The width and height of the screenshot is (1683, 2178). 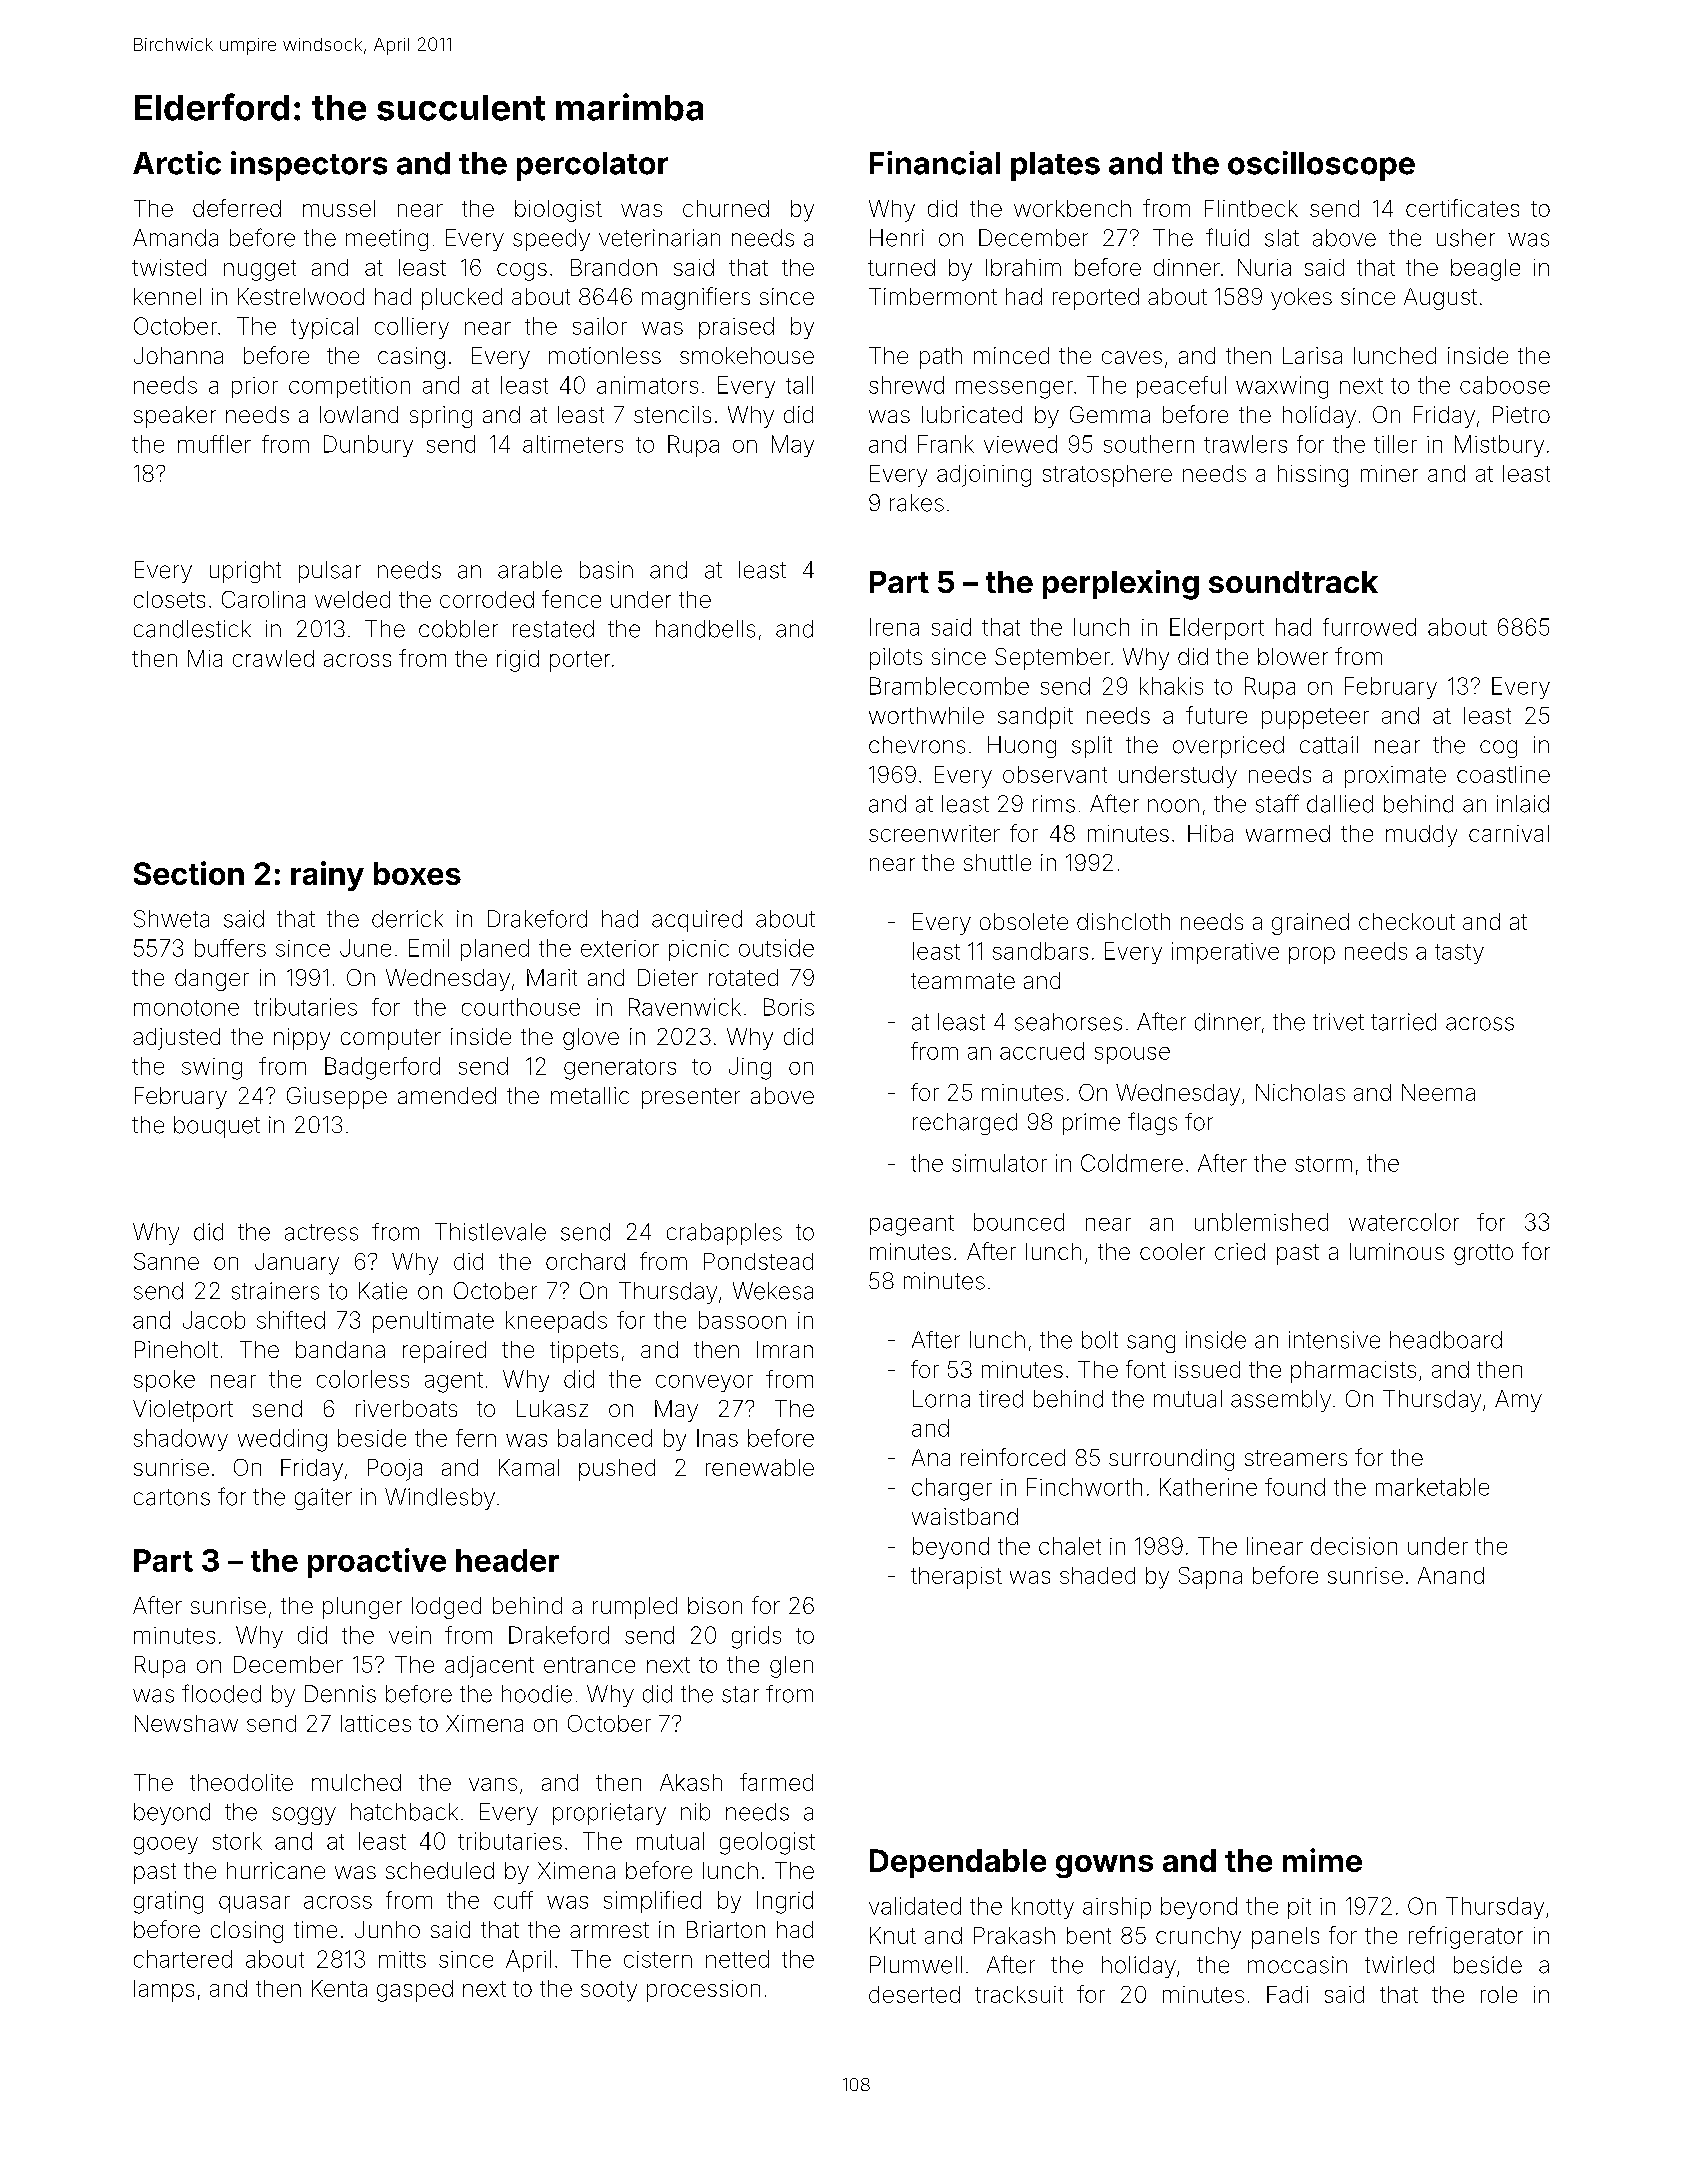 What do you see at coordinates (415, 1991) in the screenshot?
I see `gasped` at bounding box center [415, 1991].
